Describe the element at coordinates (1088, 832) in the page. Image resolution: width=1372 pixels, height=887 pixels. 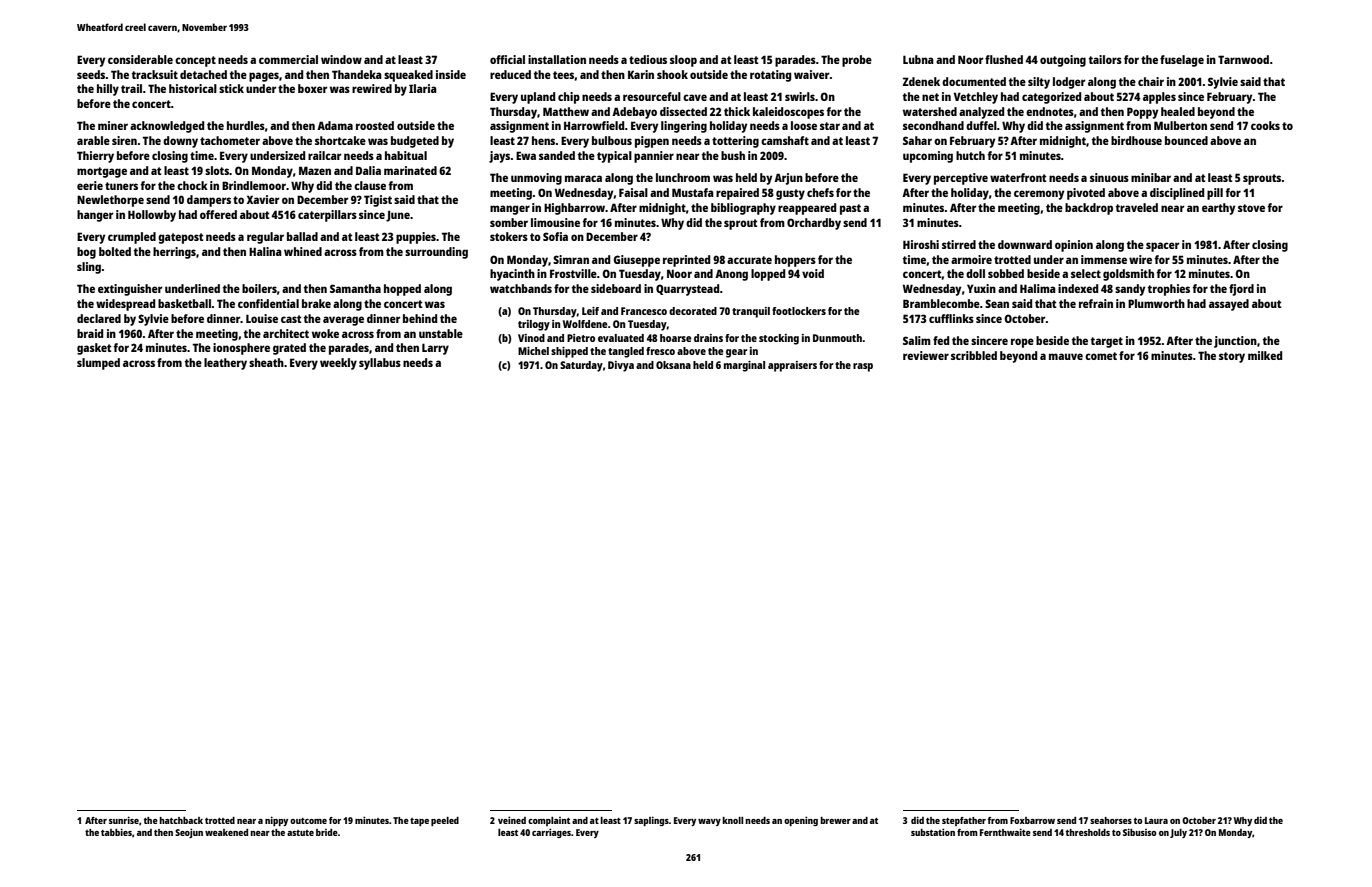
I see `thresholds` at that location.
